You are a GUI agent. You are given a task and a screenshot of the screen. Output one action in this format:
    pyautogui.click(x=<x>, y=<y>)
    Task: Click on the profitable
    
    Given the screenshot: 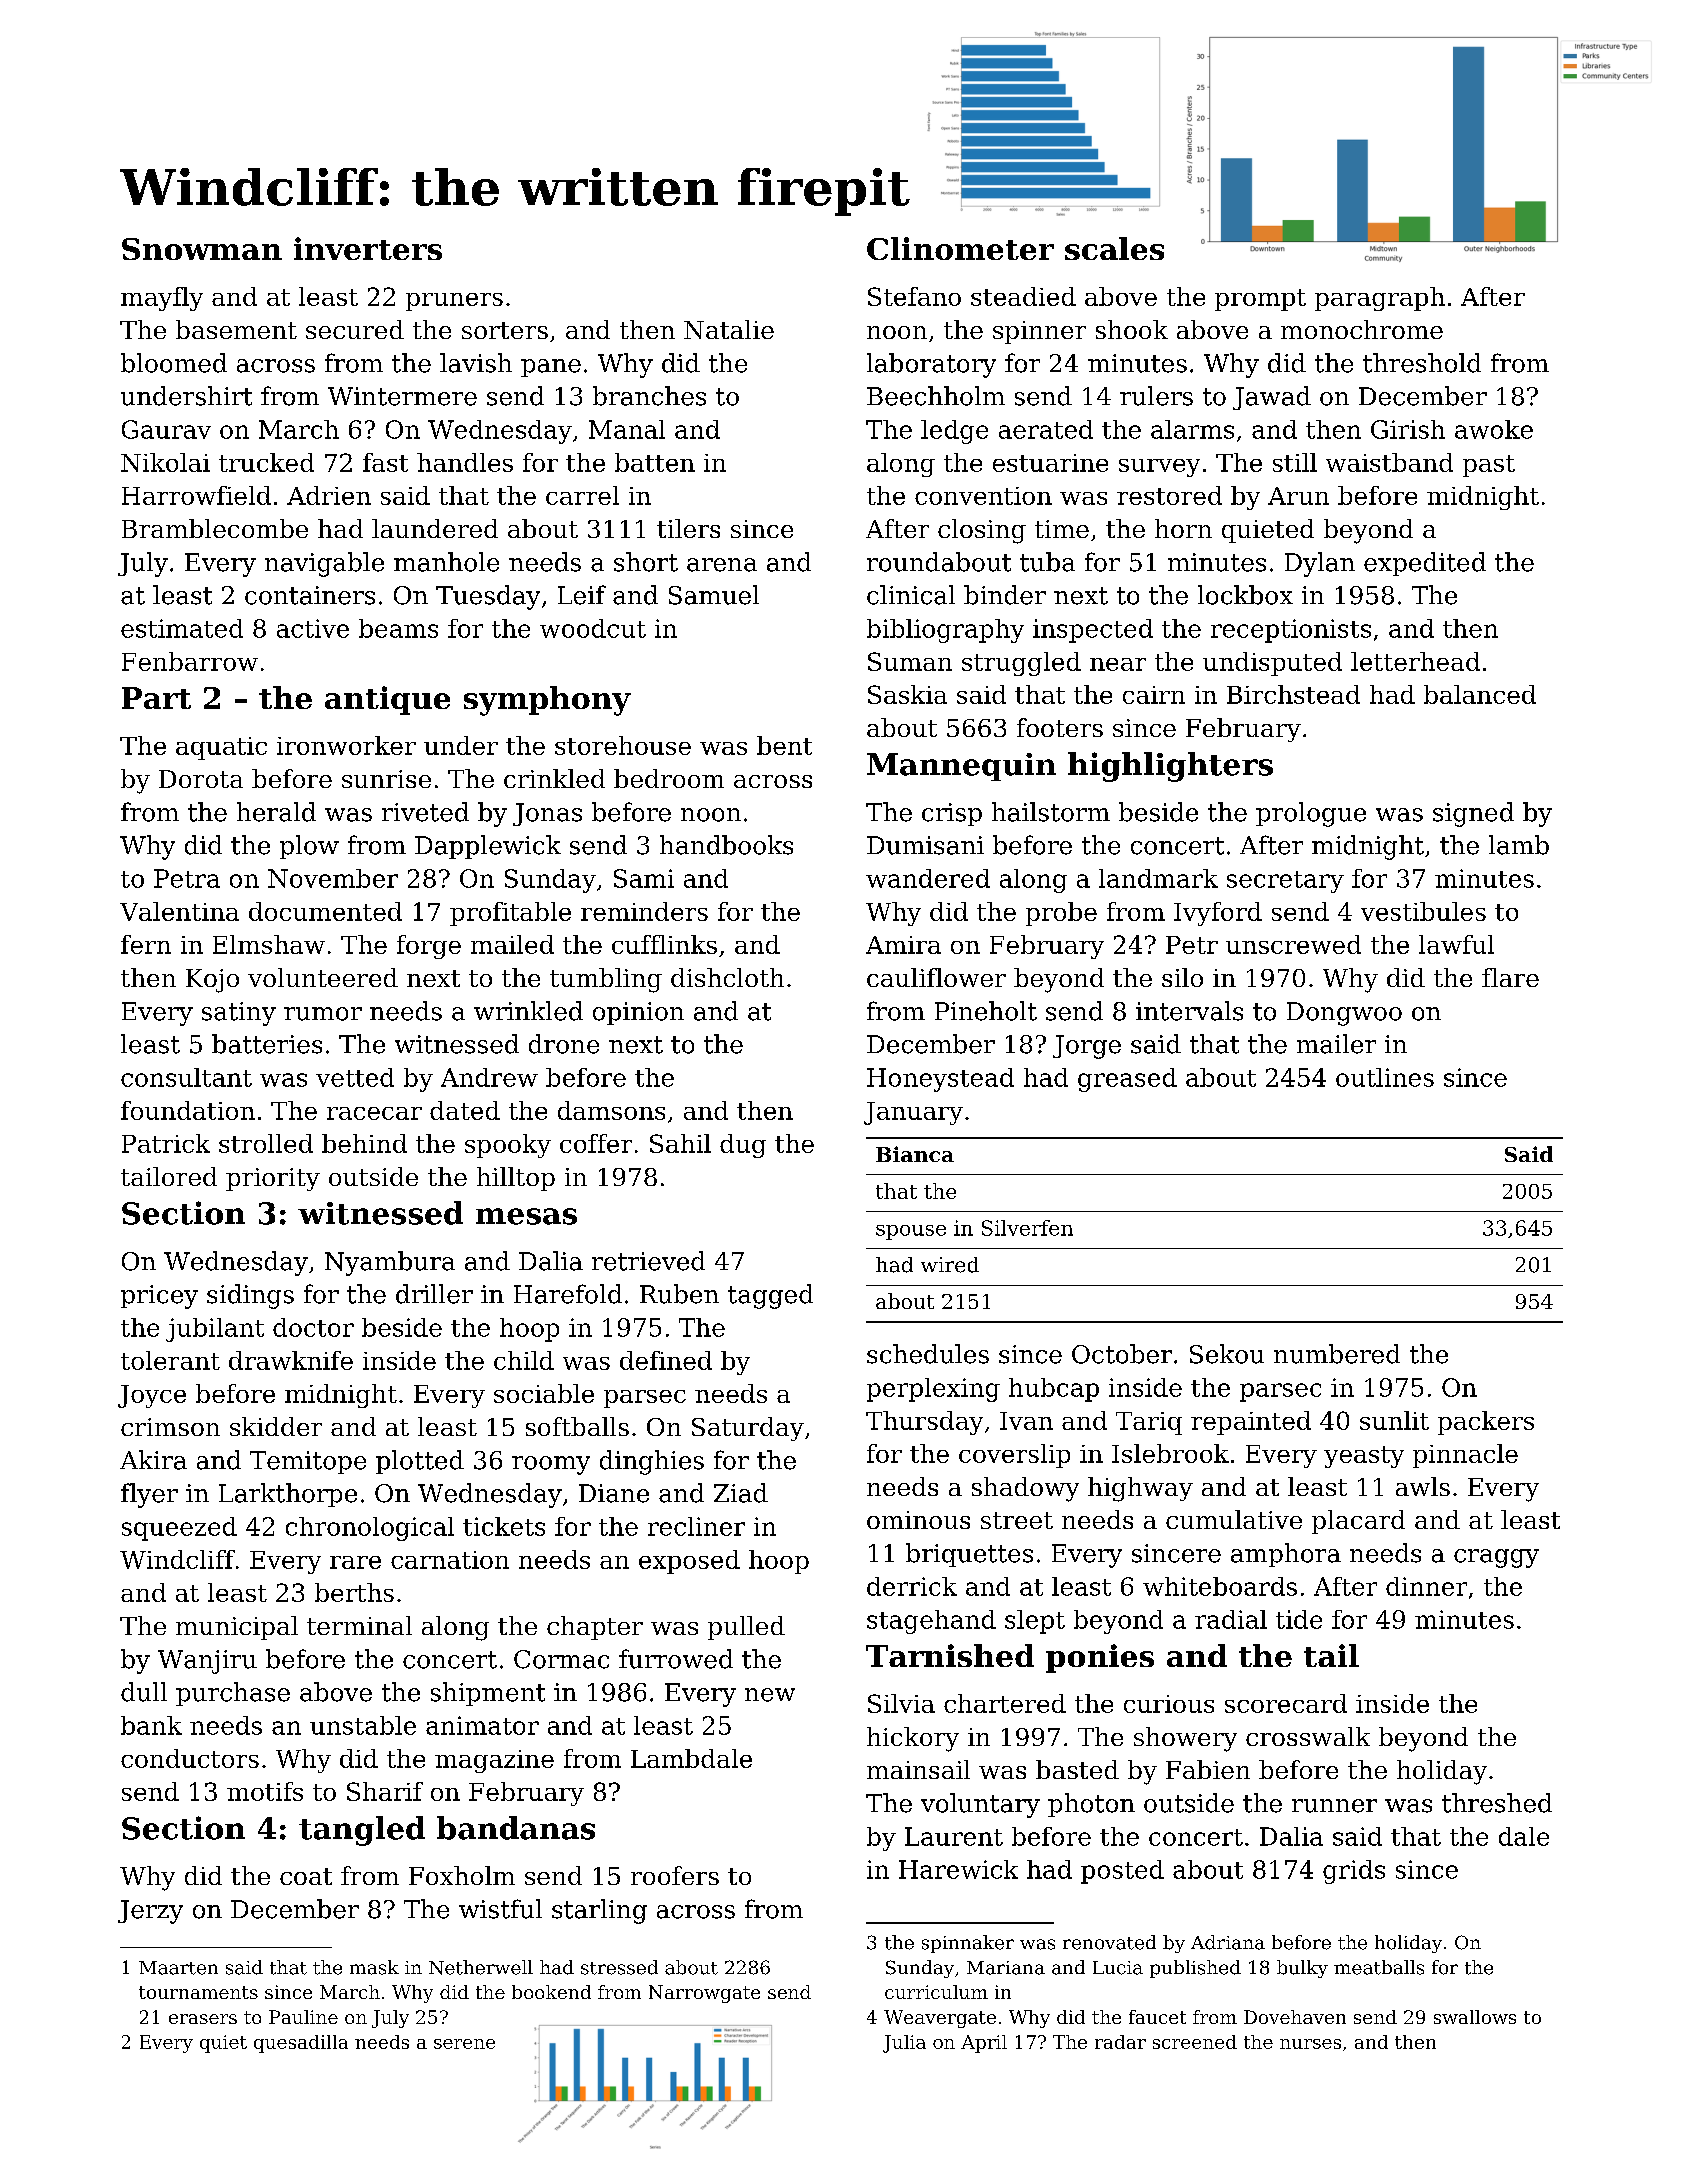 What is the action you would take?
    pyautogui.click(x=510, y=914)
